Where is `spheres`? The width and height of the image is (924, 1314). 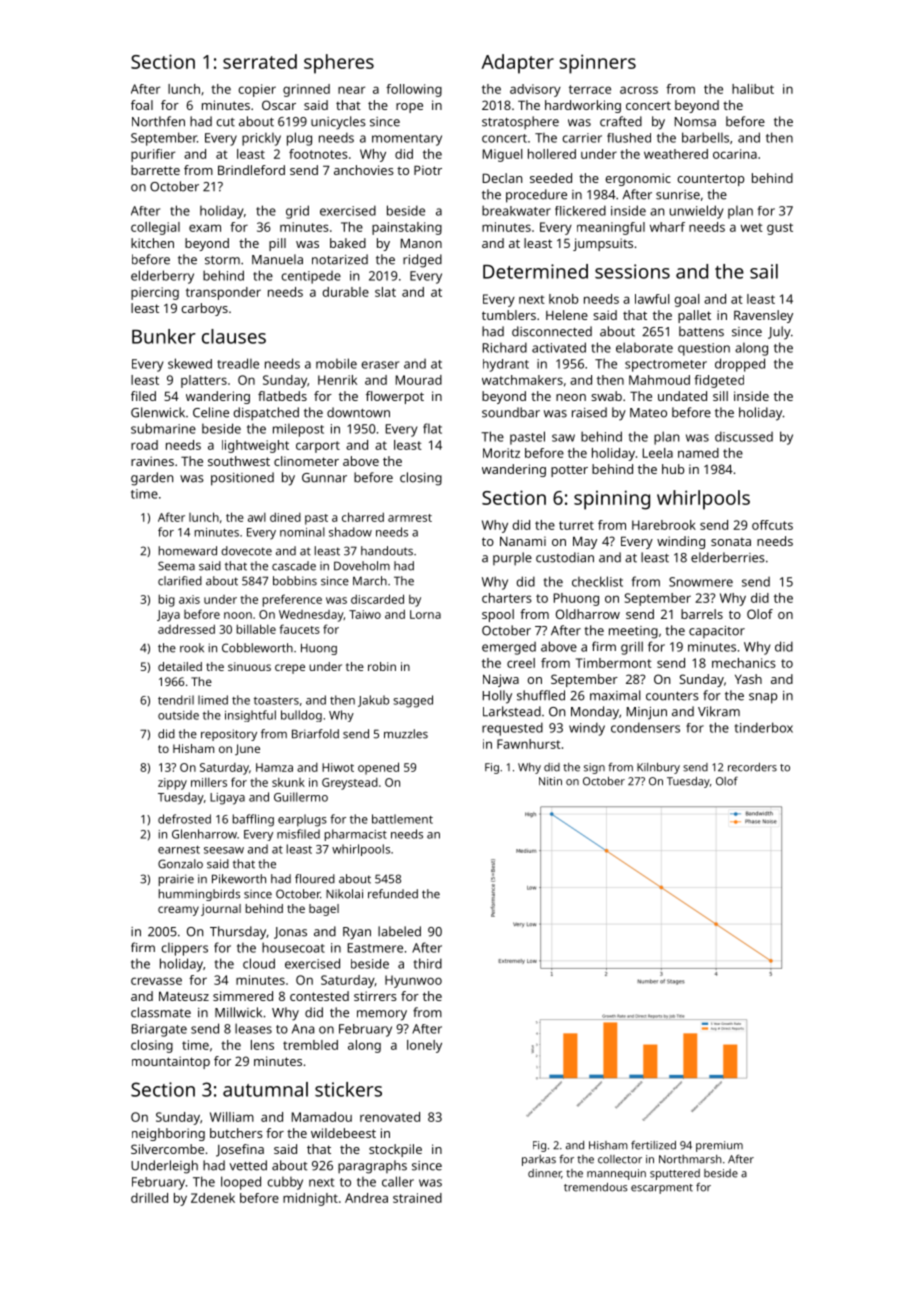 spheres is located at coordinates (339, 64).
